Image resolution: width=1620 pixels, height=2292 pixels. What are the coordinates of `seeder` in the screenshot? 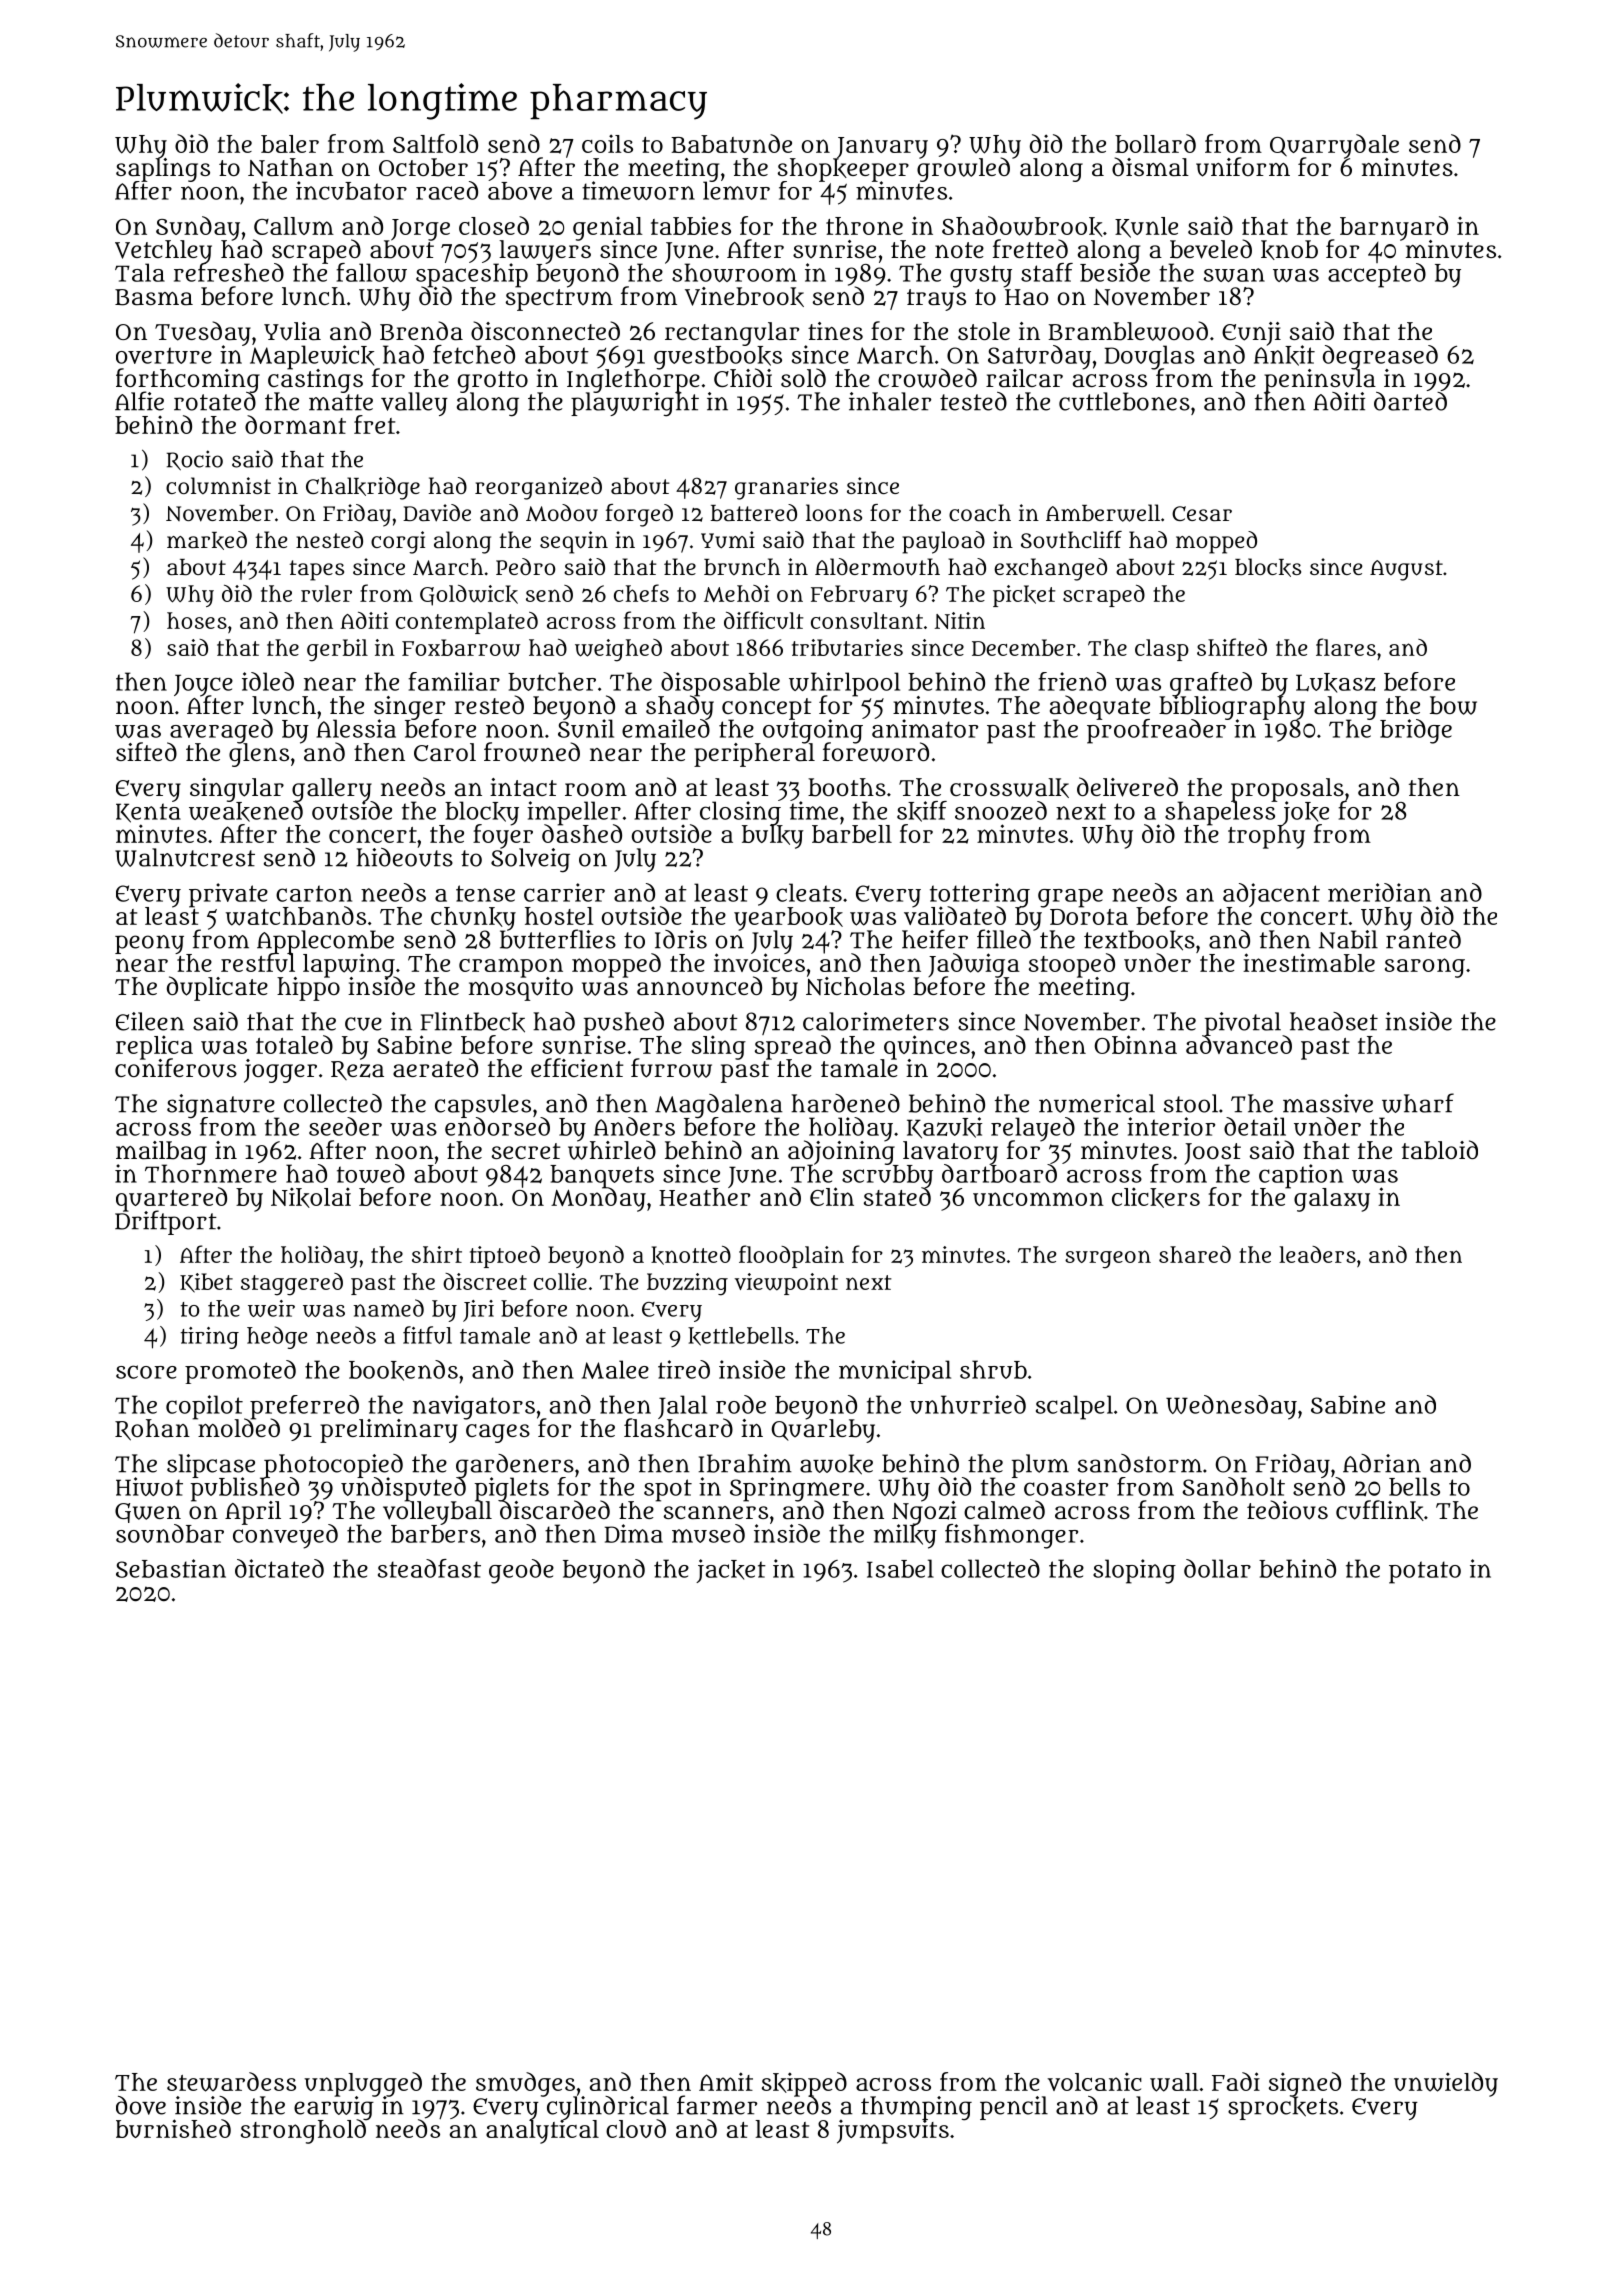 It's located at (345, 1126).
